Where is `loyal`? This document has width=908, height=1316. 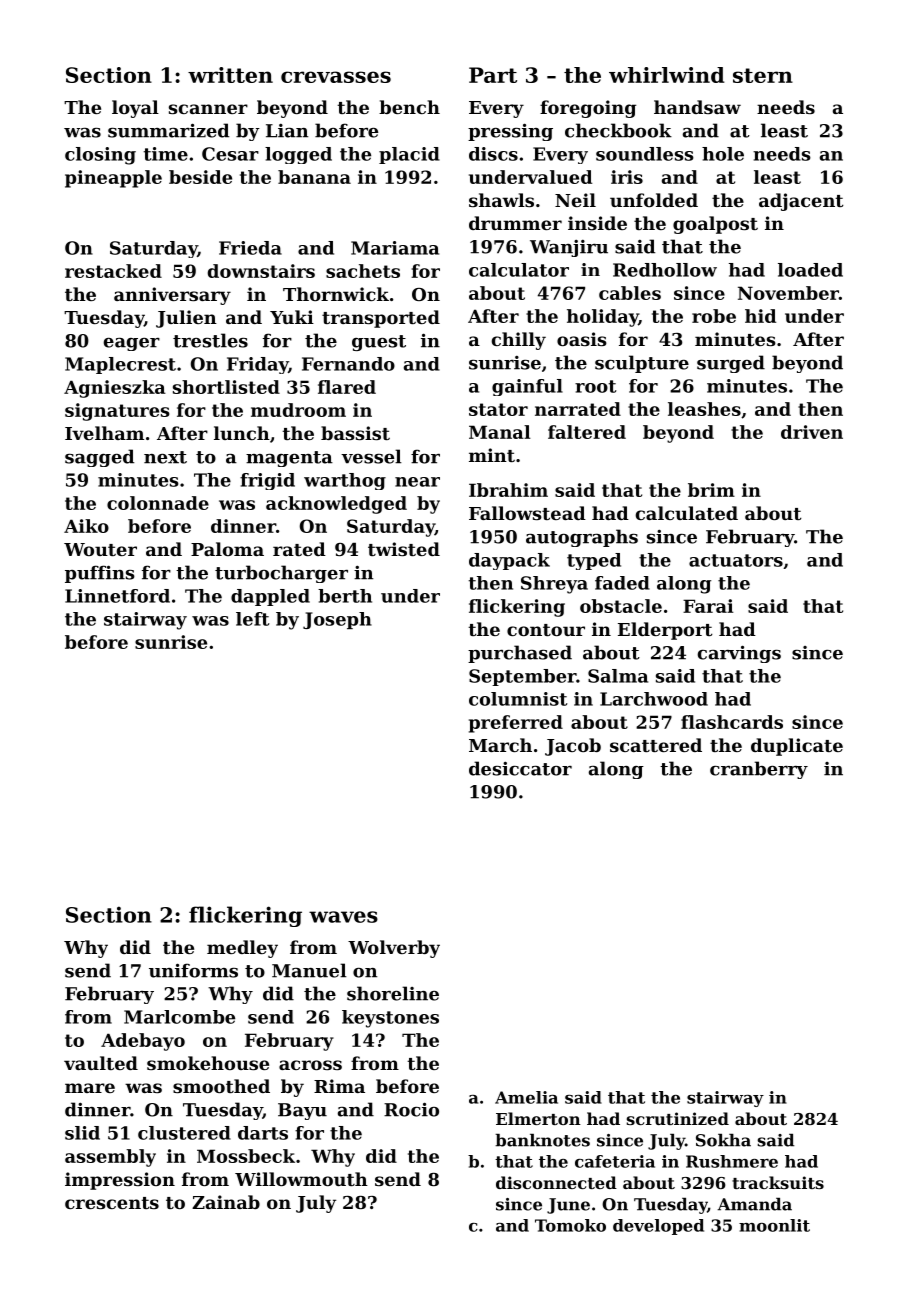
loyal is located at coordinates (135, 109).
